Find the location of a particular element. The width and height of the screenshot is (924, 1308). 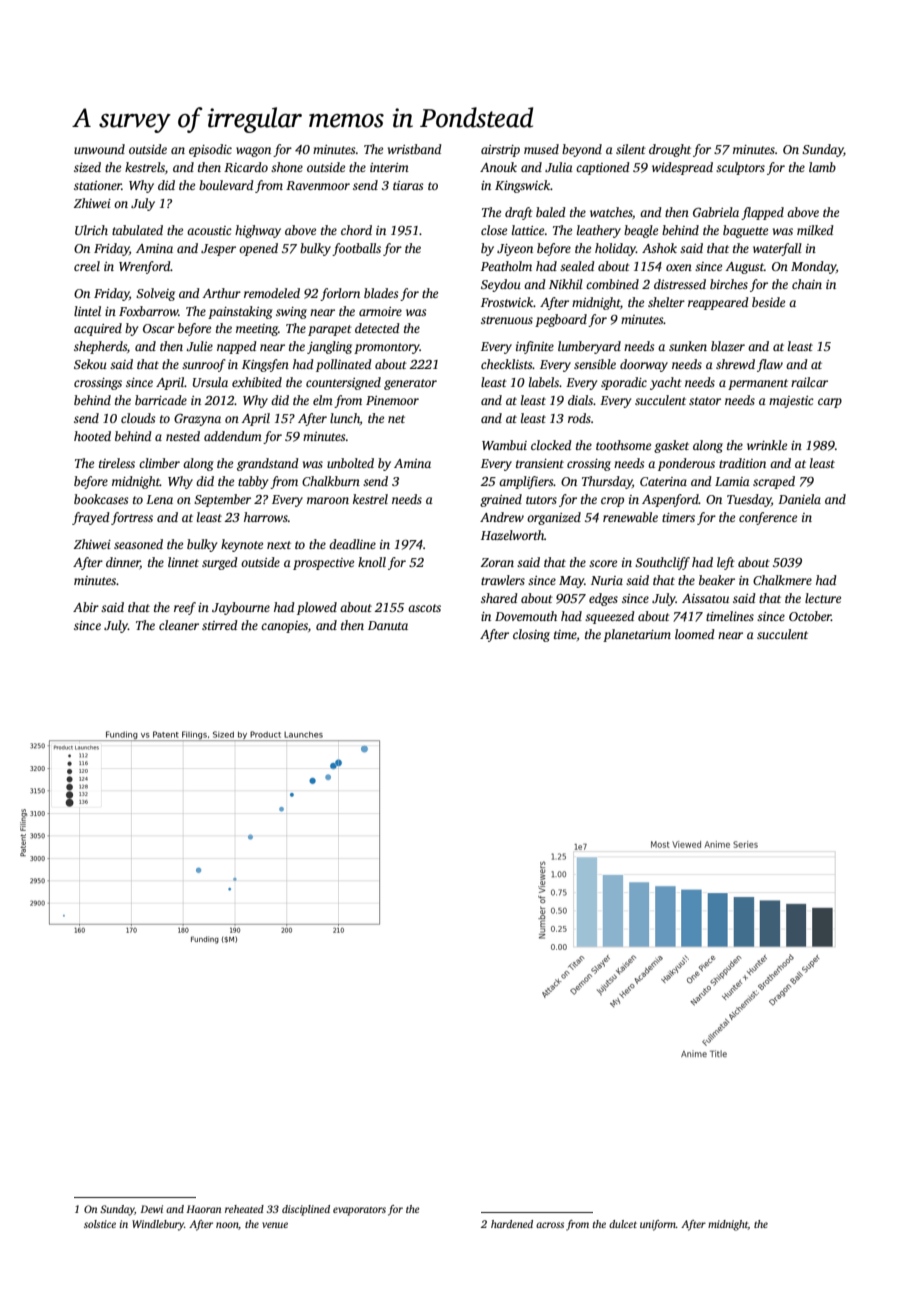

promontory is located at coordinates (387, 348).
